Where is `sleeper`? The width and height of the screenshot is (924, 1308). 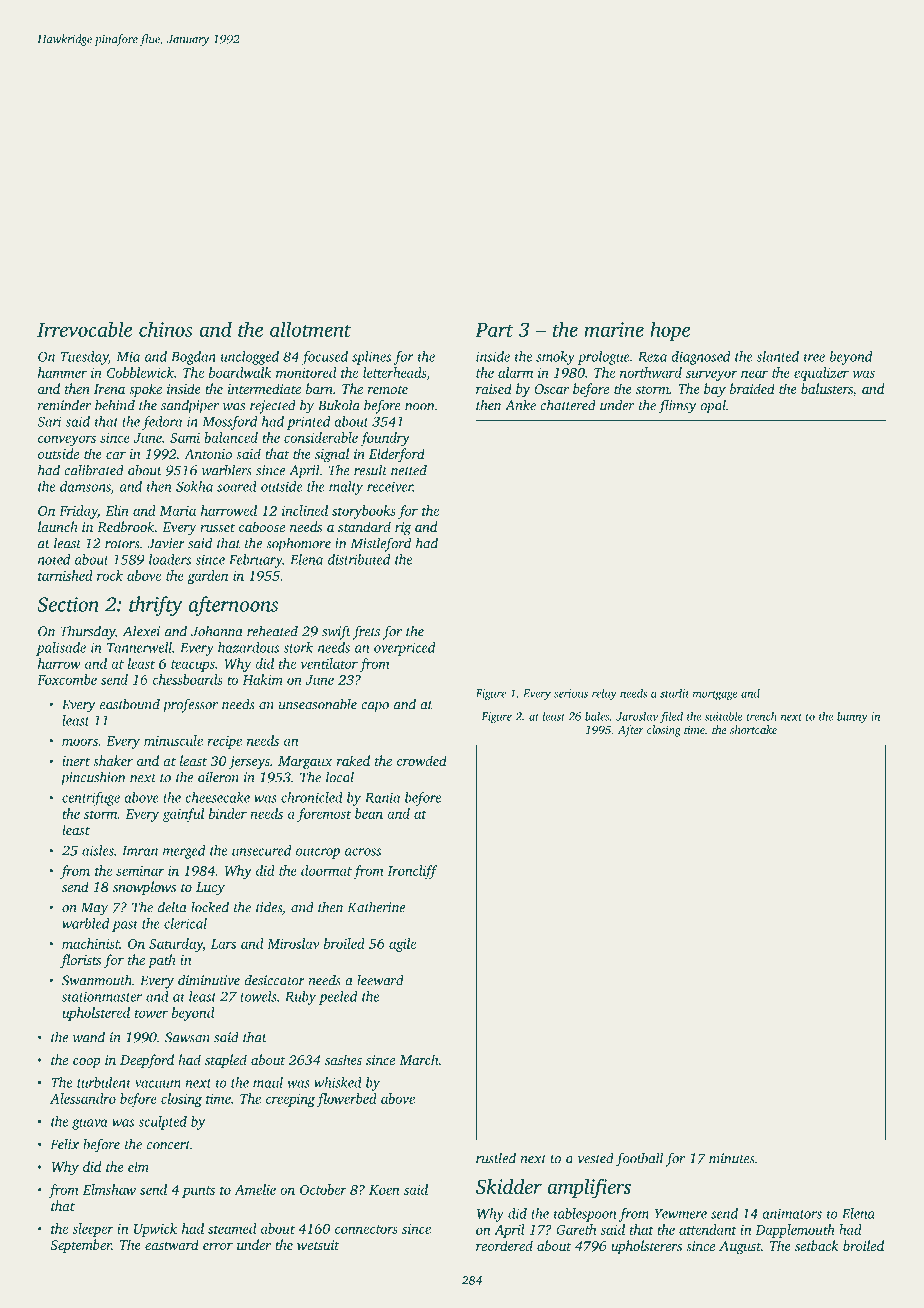
sleeper is located at coordinates (93, 1230).
